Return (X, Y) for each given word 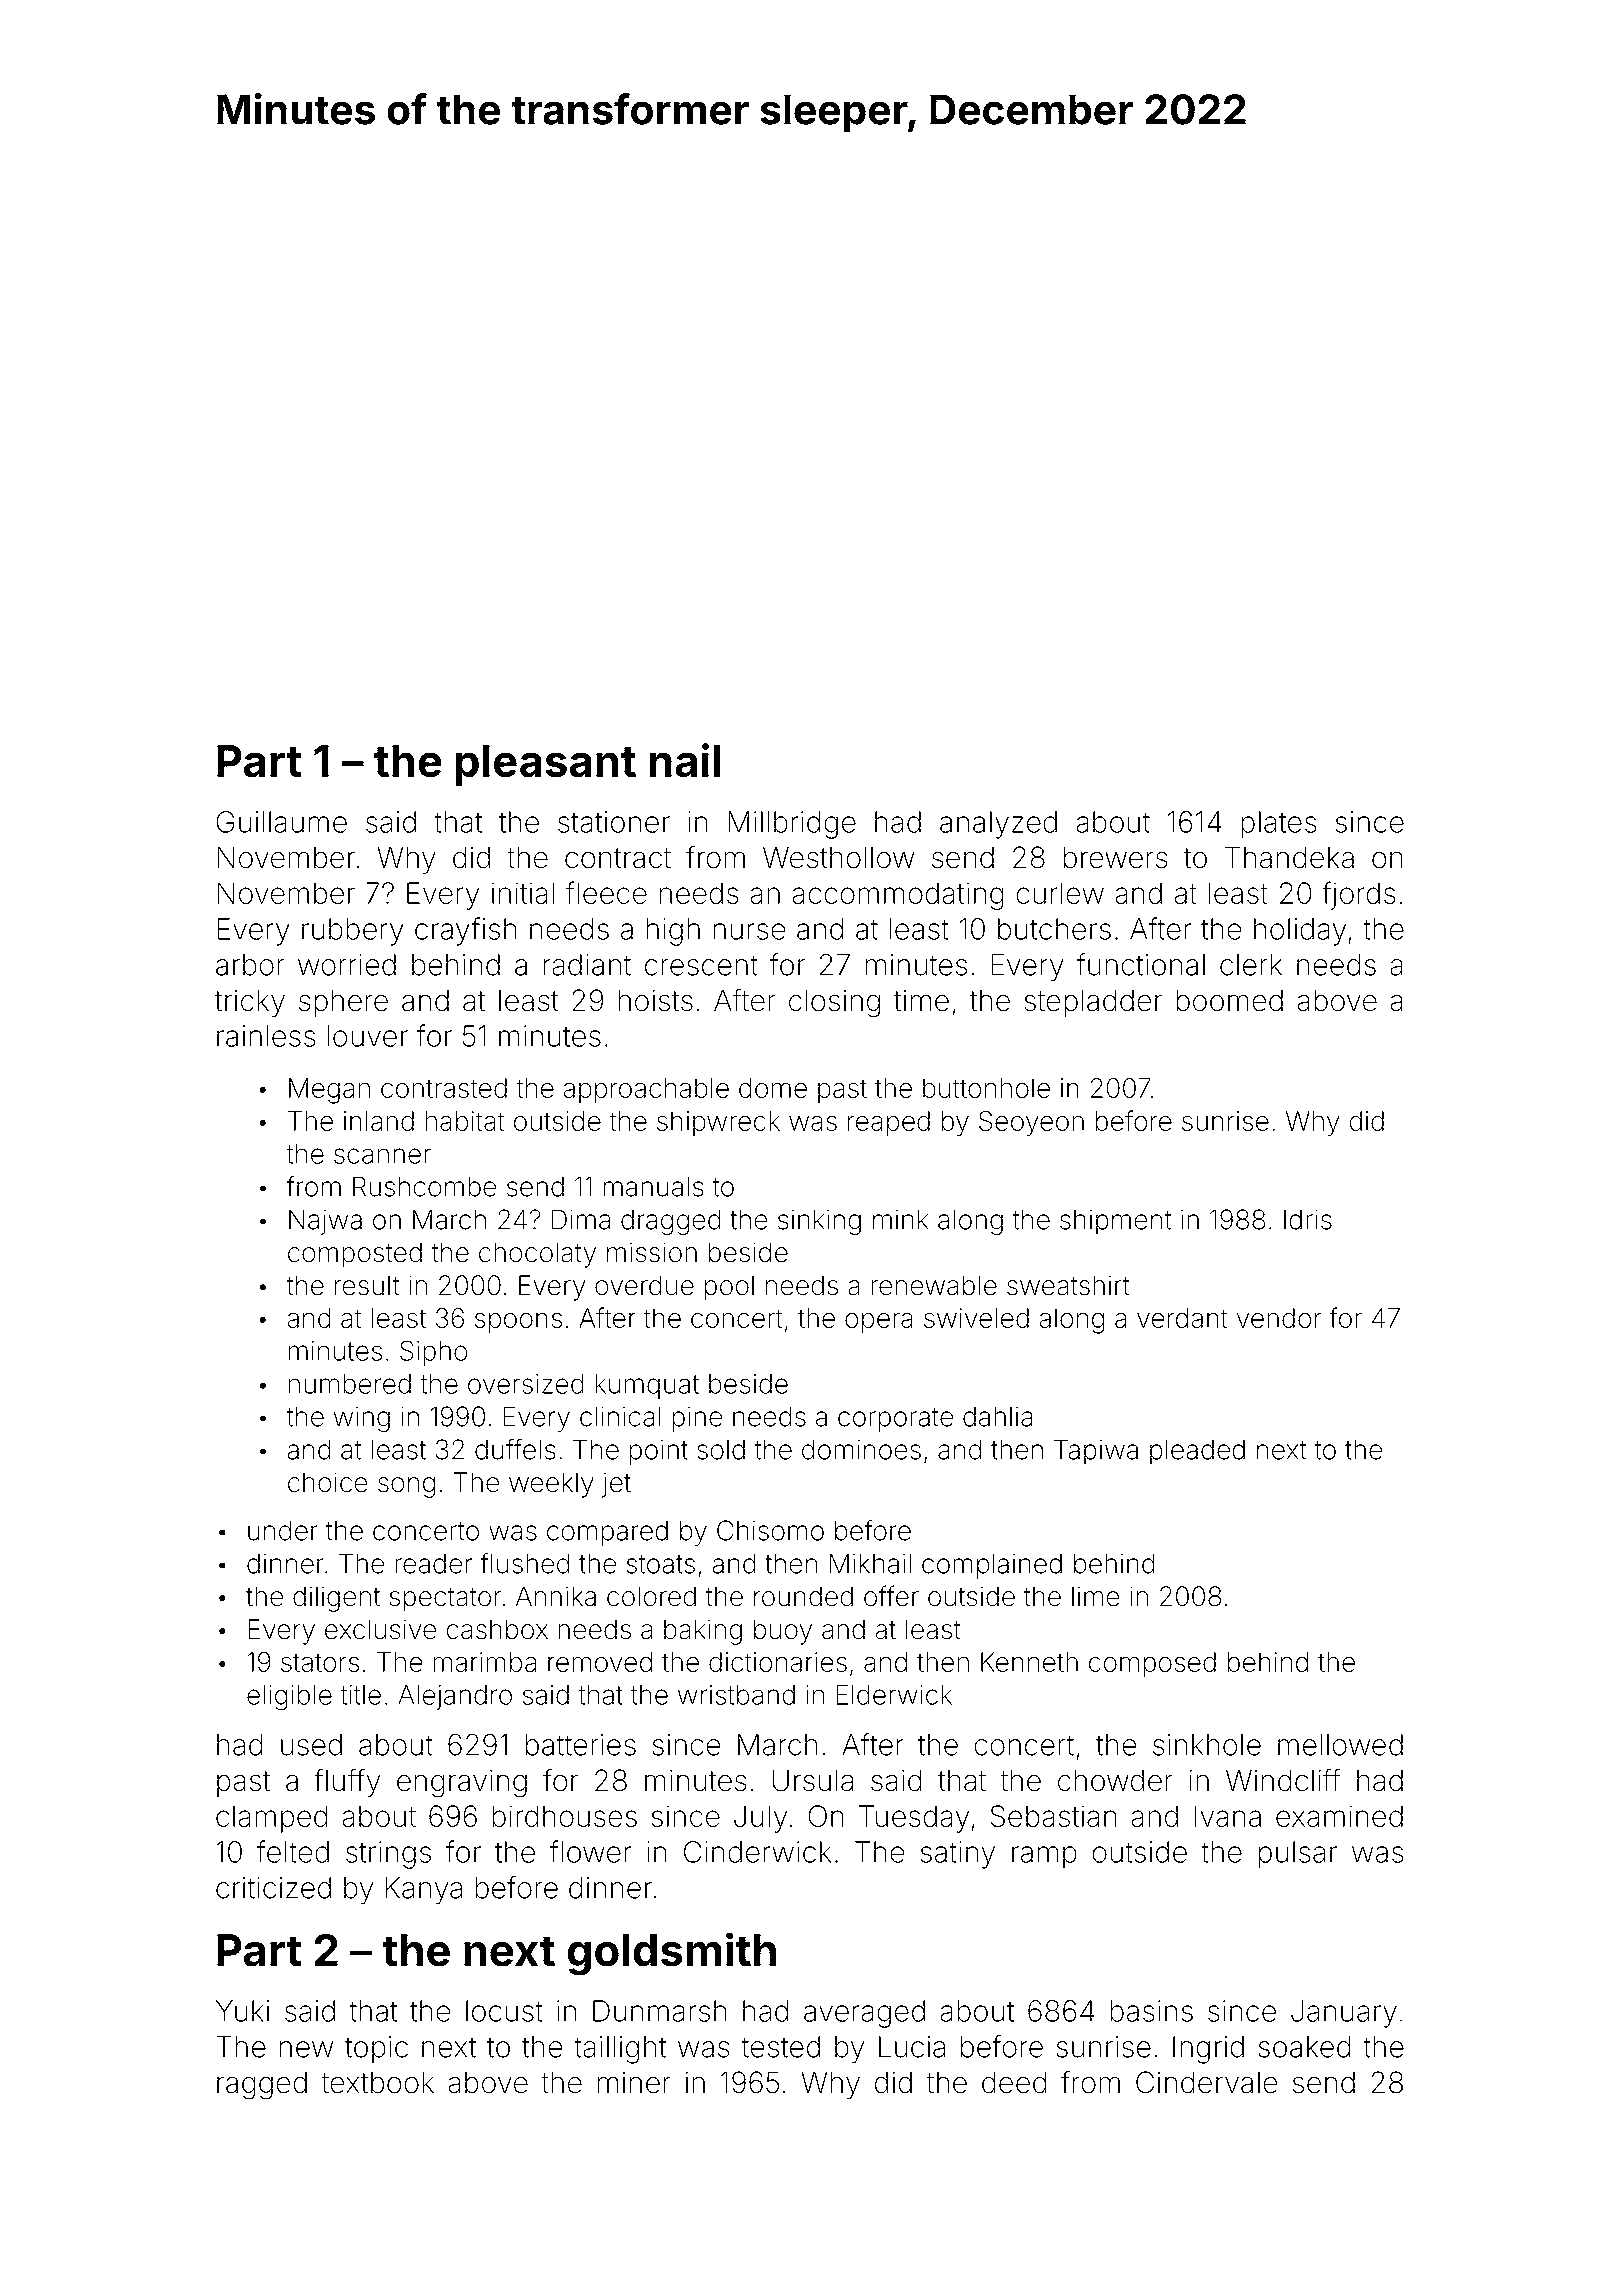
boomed (1229, 1000)
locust (504, 2011)
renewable (934, 1285)
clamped (272, 1819)
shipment (1115, 1222)
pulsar (1298, 1855)
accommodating (898, 896)
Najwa (325, 1222)
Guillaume (281, 822)
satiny (957, 1855)
